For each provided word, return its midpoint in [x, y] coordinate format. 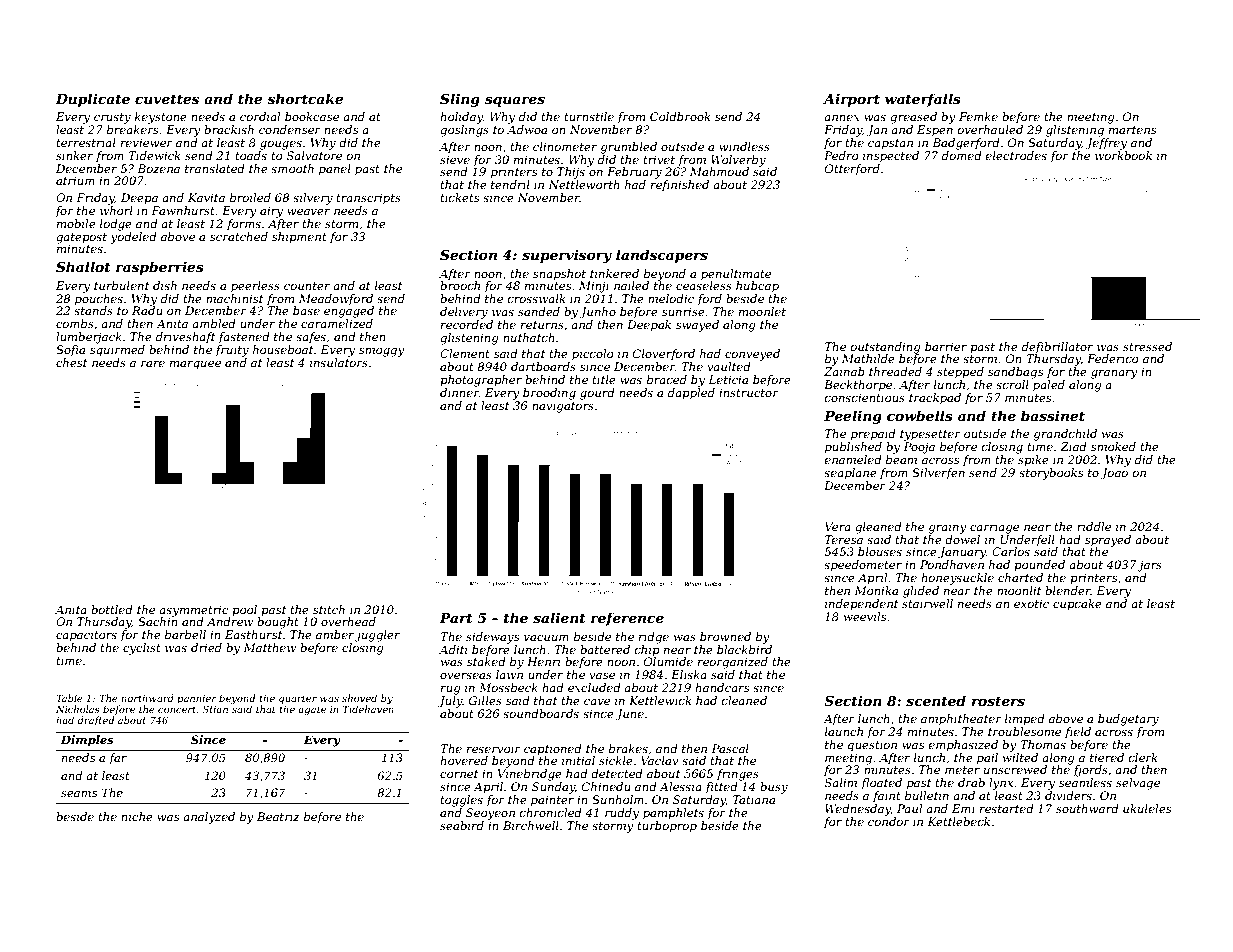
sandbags [1015, 373]
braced [667, 379]
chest [71, 362]
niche [137, 816]
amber [335, 634]
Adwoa [527, 129]
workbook [1123, 155]
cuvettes [167, 99]
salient [559, 617]
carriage [994, 528]
